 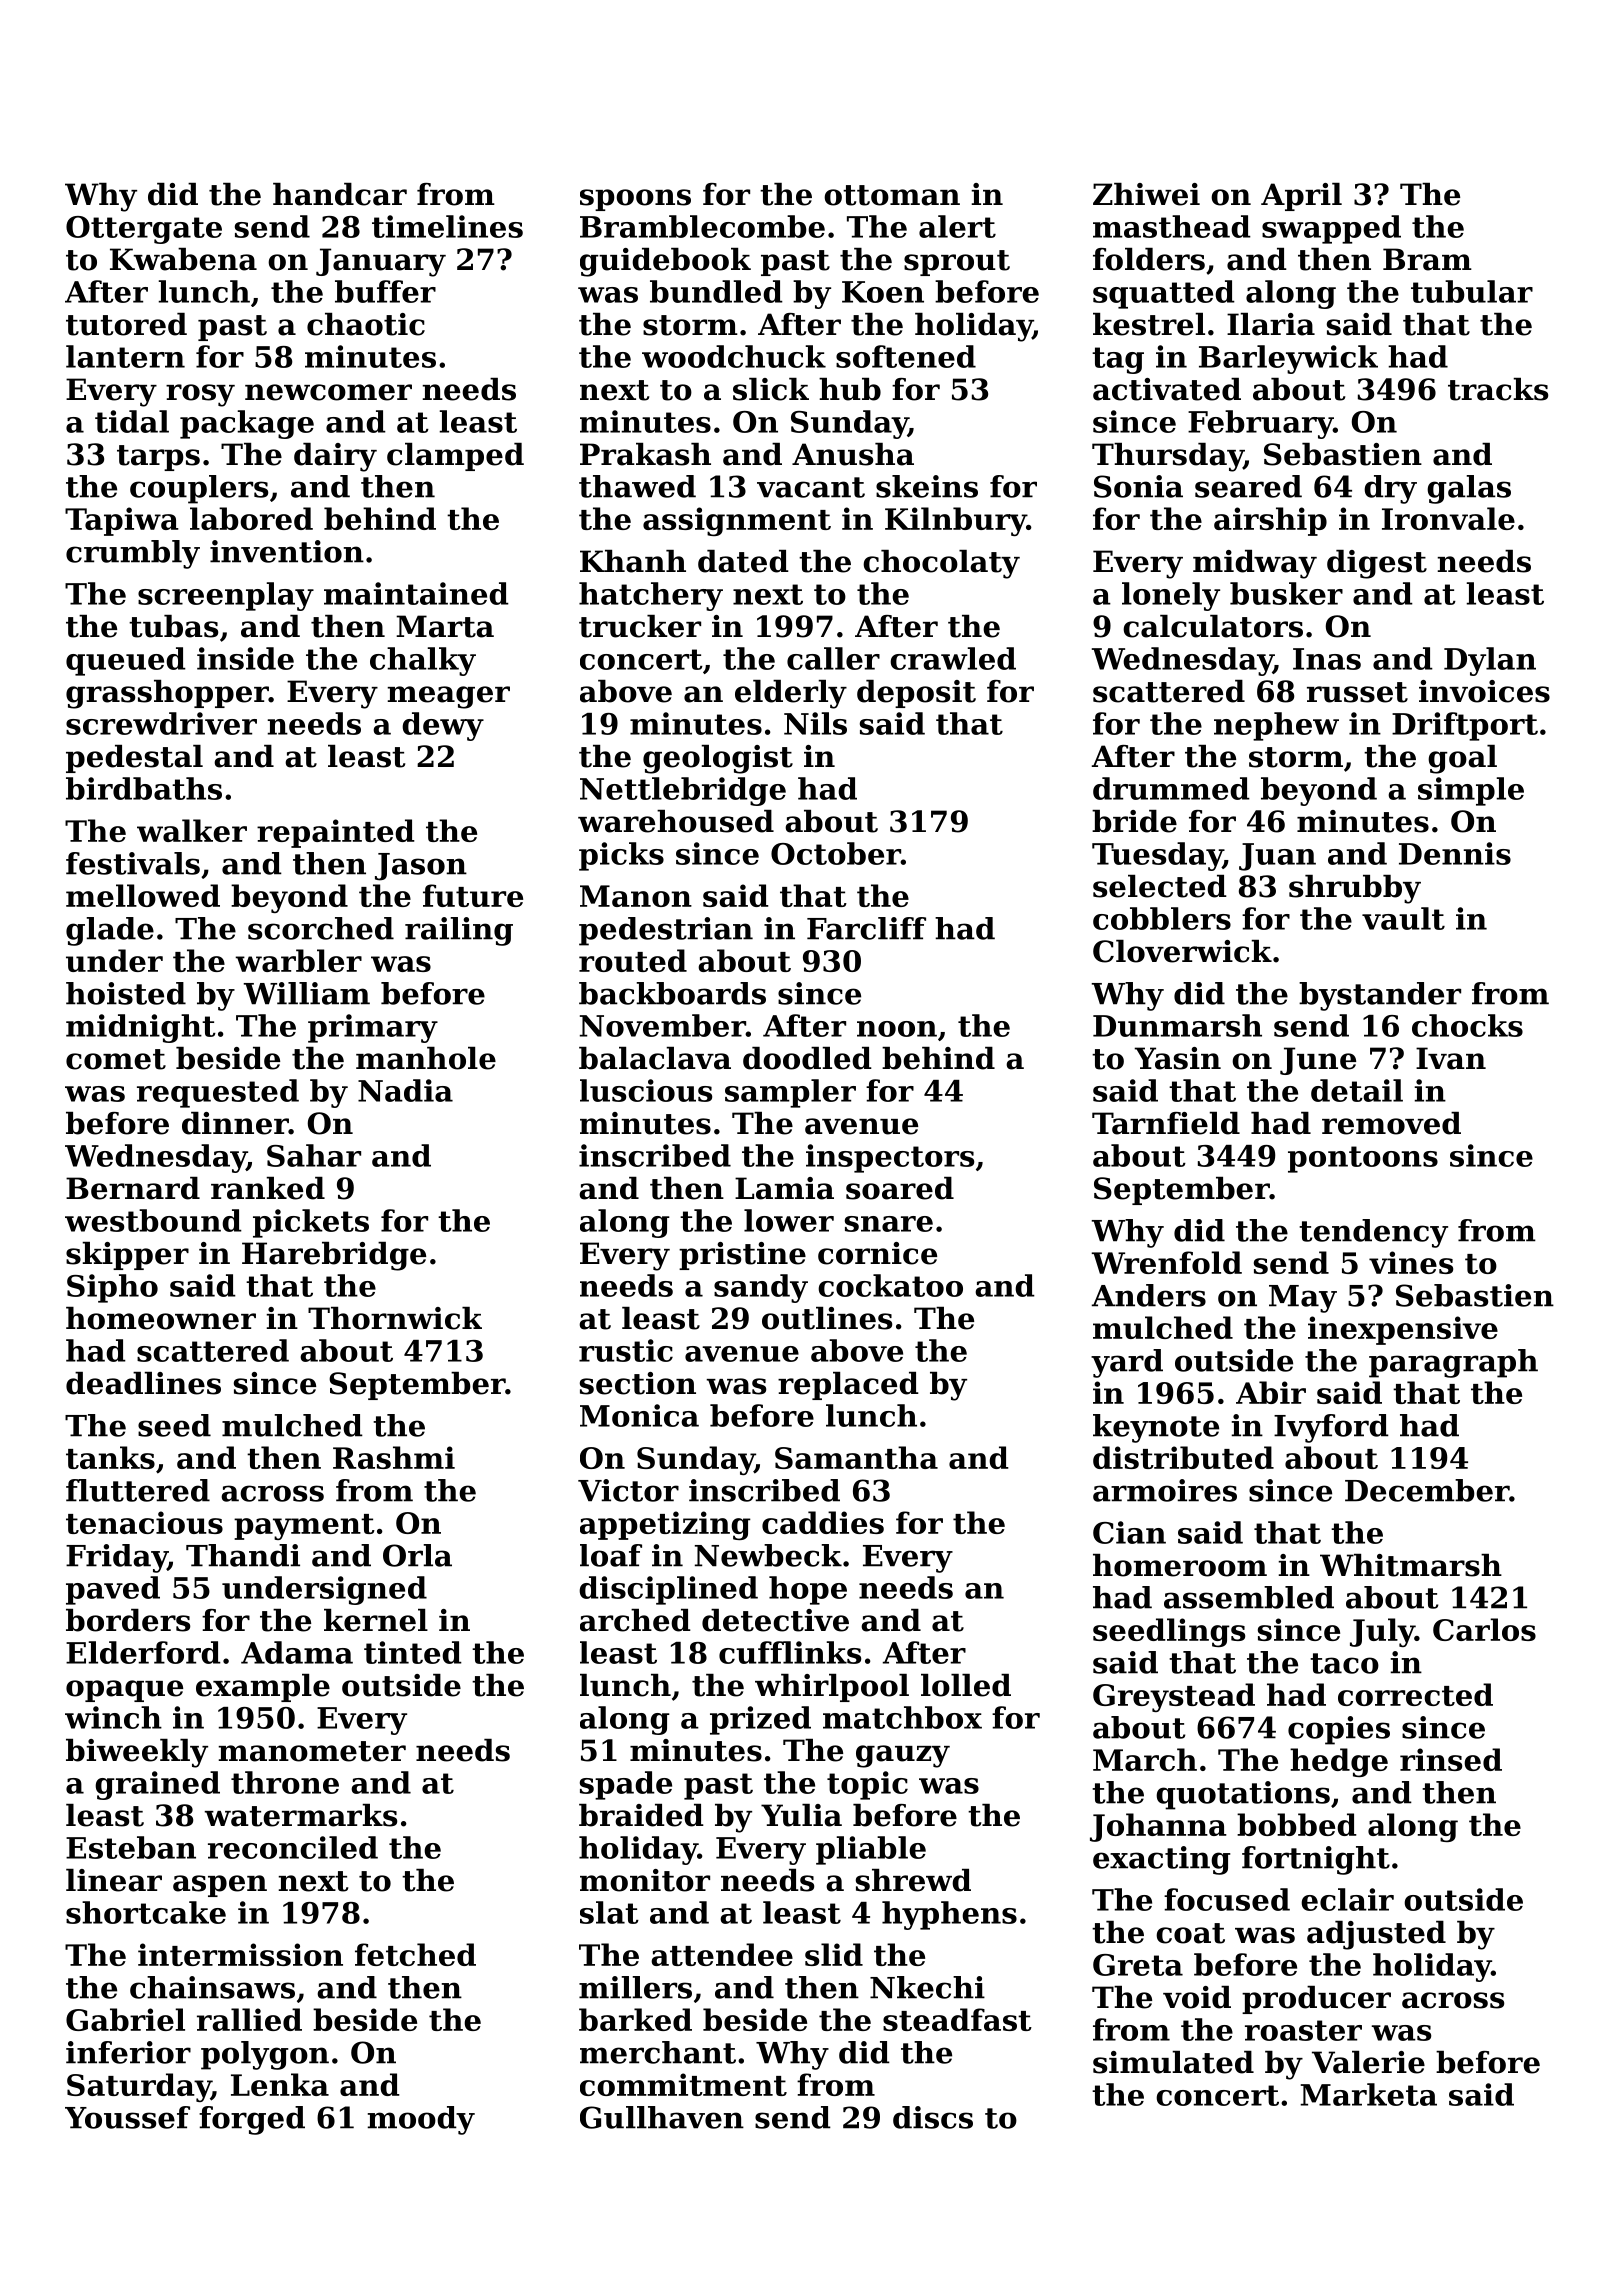 What do you see at coordinates (1149, 1295) in the screenshot?
I see `Anders` at bounding box center [1149, 1295].
